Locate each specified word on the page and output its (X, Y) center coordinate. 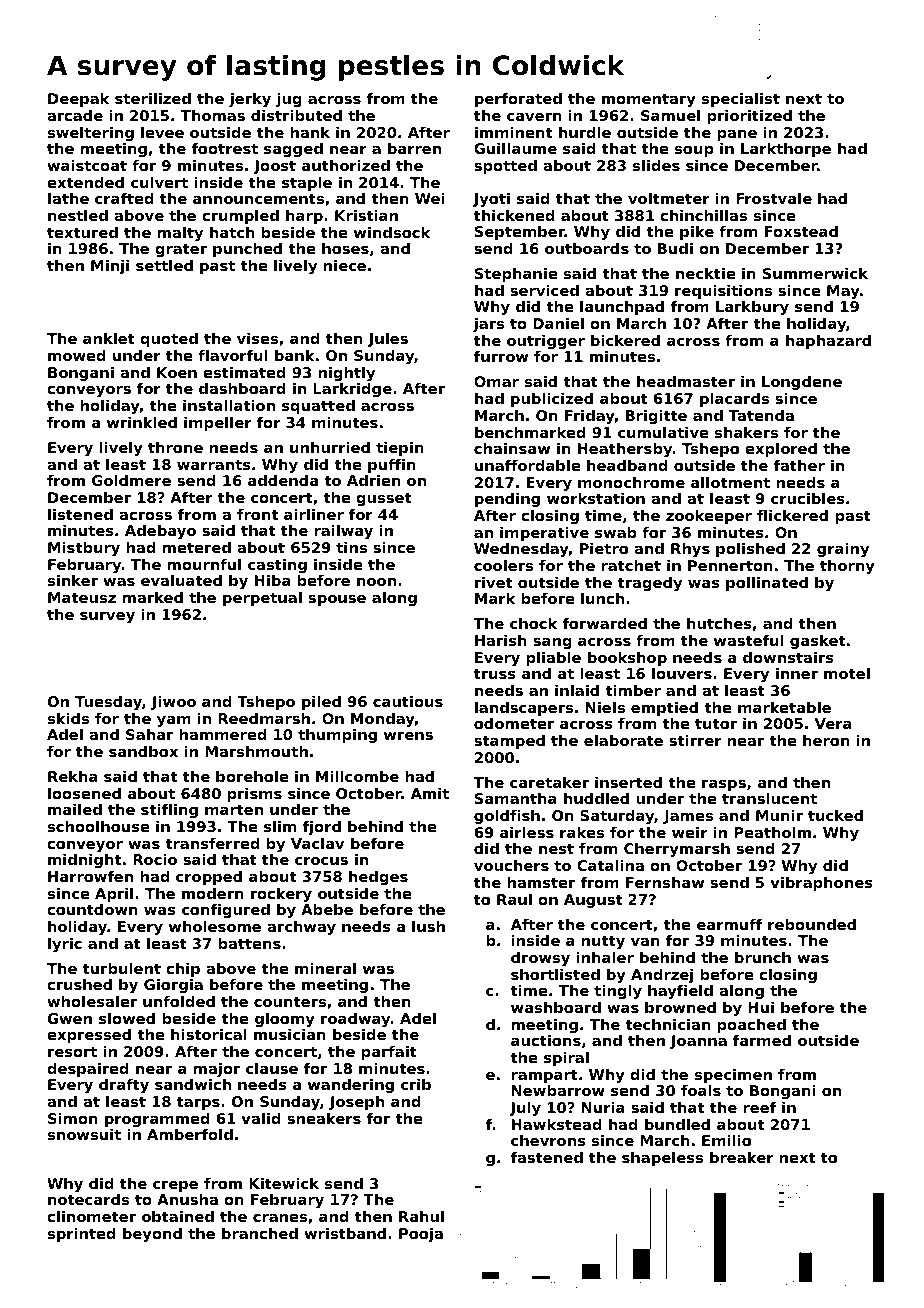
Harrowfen (90, 876)
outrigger (546, 342)
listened (80, 514)
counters (290, 1001)
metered (196, 547)
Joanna (698, 1042)
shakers (746, 432)
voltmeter (669, 198)
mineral (325, 968)
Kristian (366, 215)
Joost (274, 167)
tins (351, 547)
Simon (73, 1118)
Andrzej (662, 976)
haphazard (828, 342)
